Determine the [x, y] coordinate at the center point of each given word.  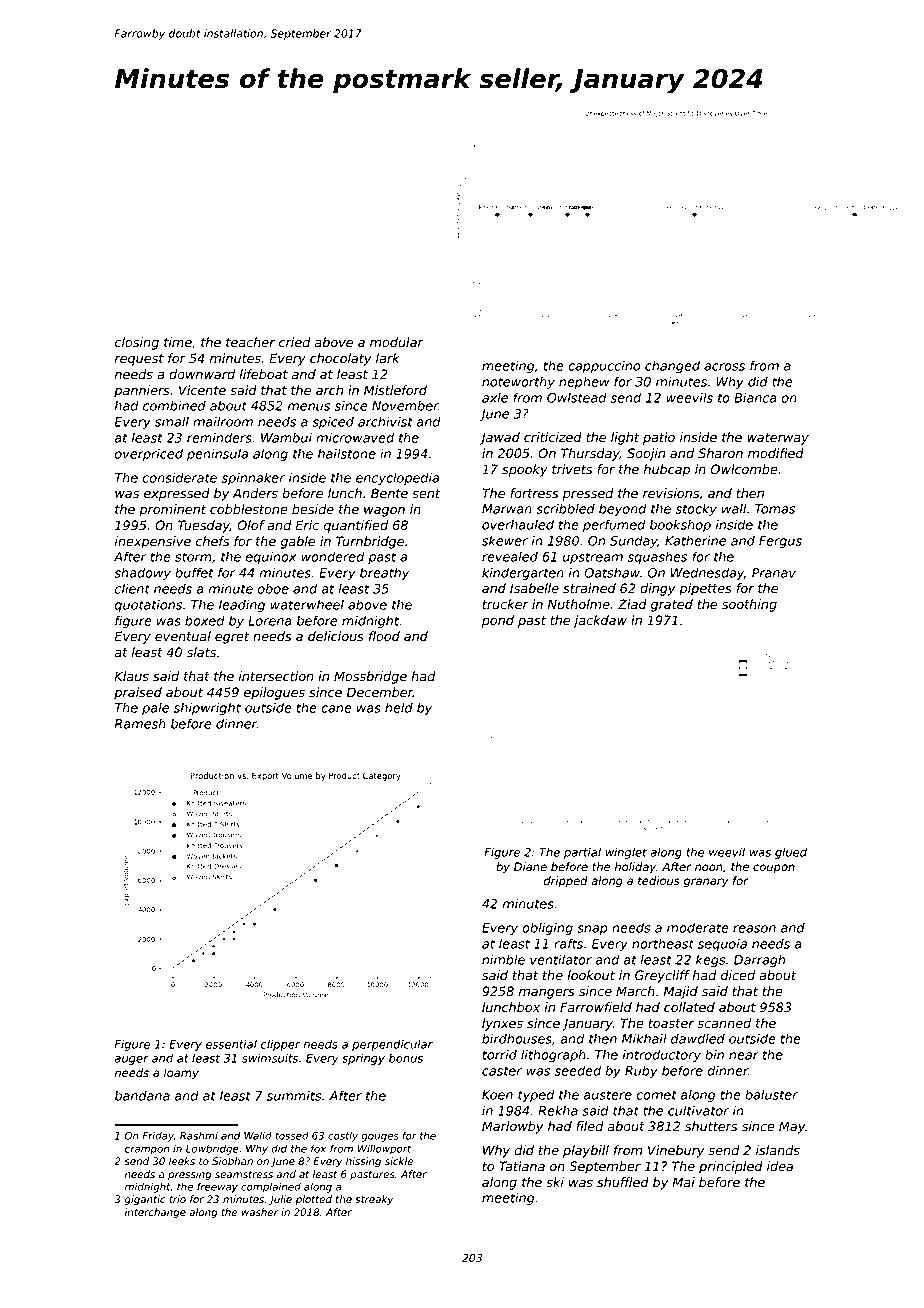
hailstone [347, 453]
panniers [142, 391]
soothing [749, 605]
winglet [626, 853]
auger [132, 1060]
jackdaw [600, 621]
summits [294, 1095]
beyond [623, 509]
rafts [568, 943]
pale [155, 709]
